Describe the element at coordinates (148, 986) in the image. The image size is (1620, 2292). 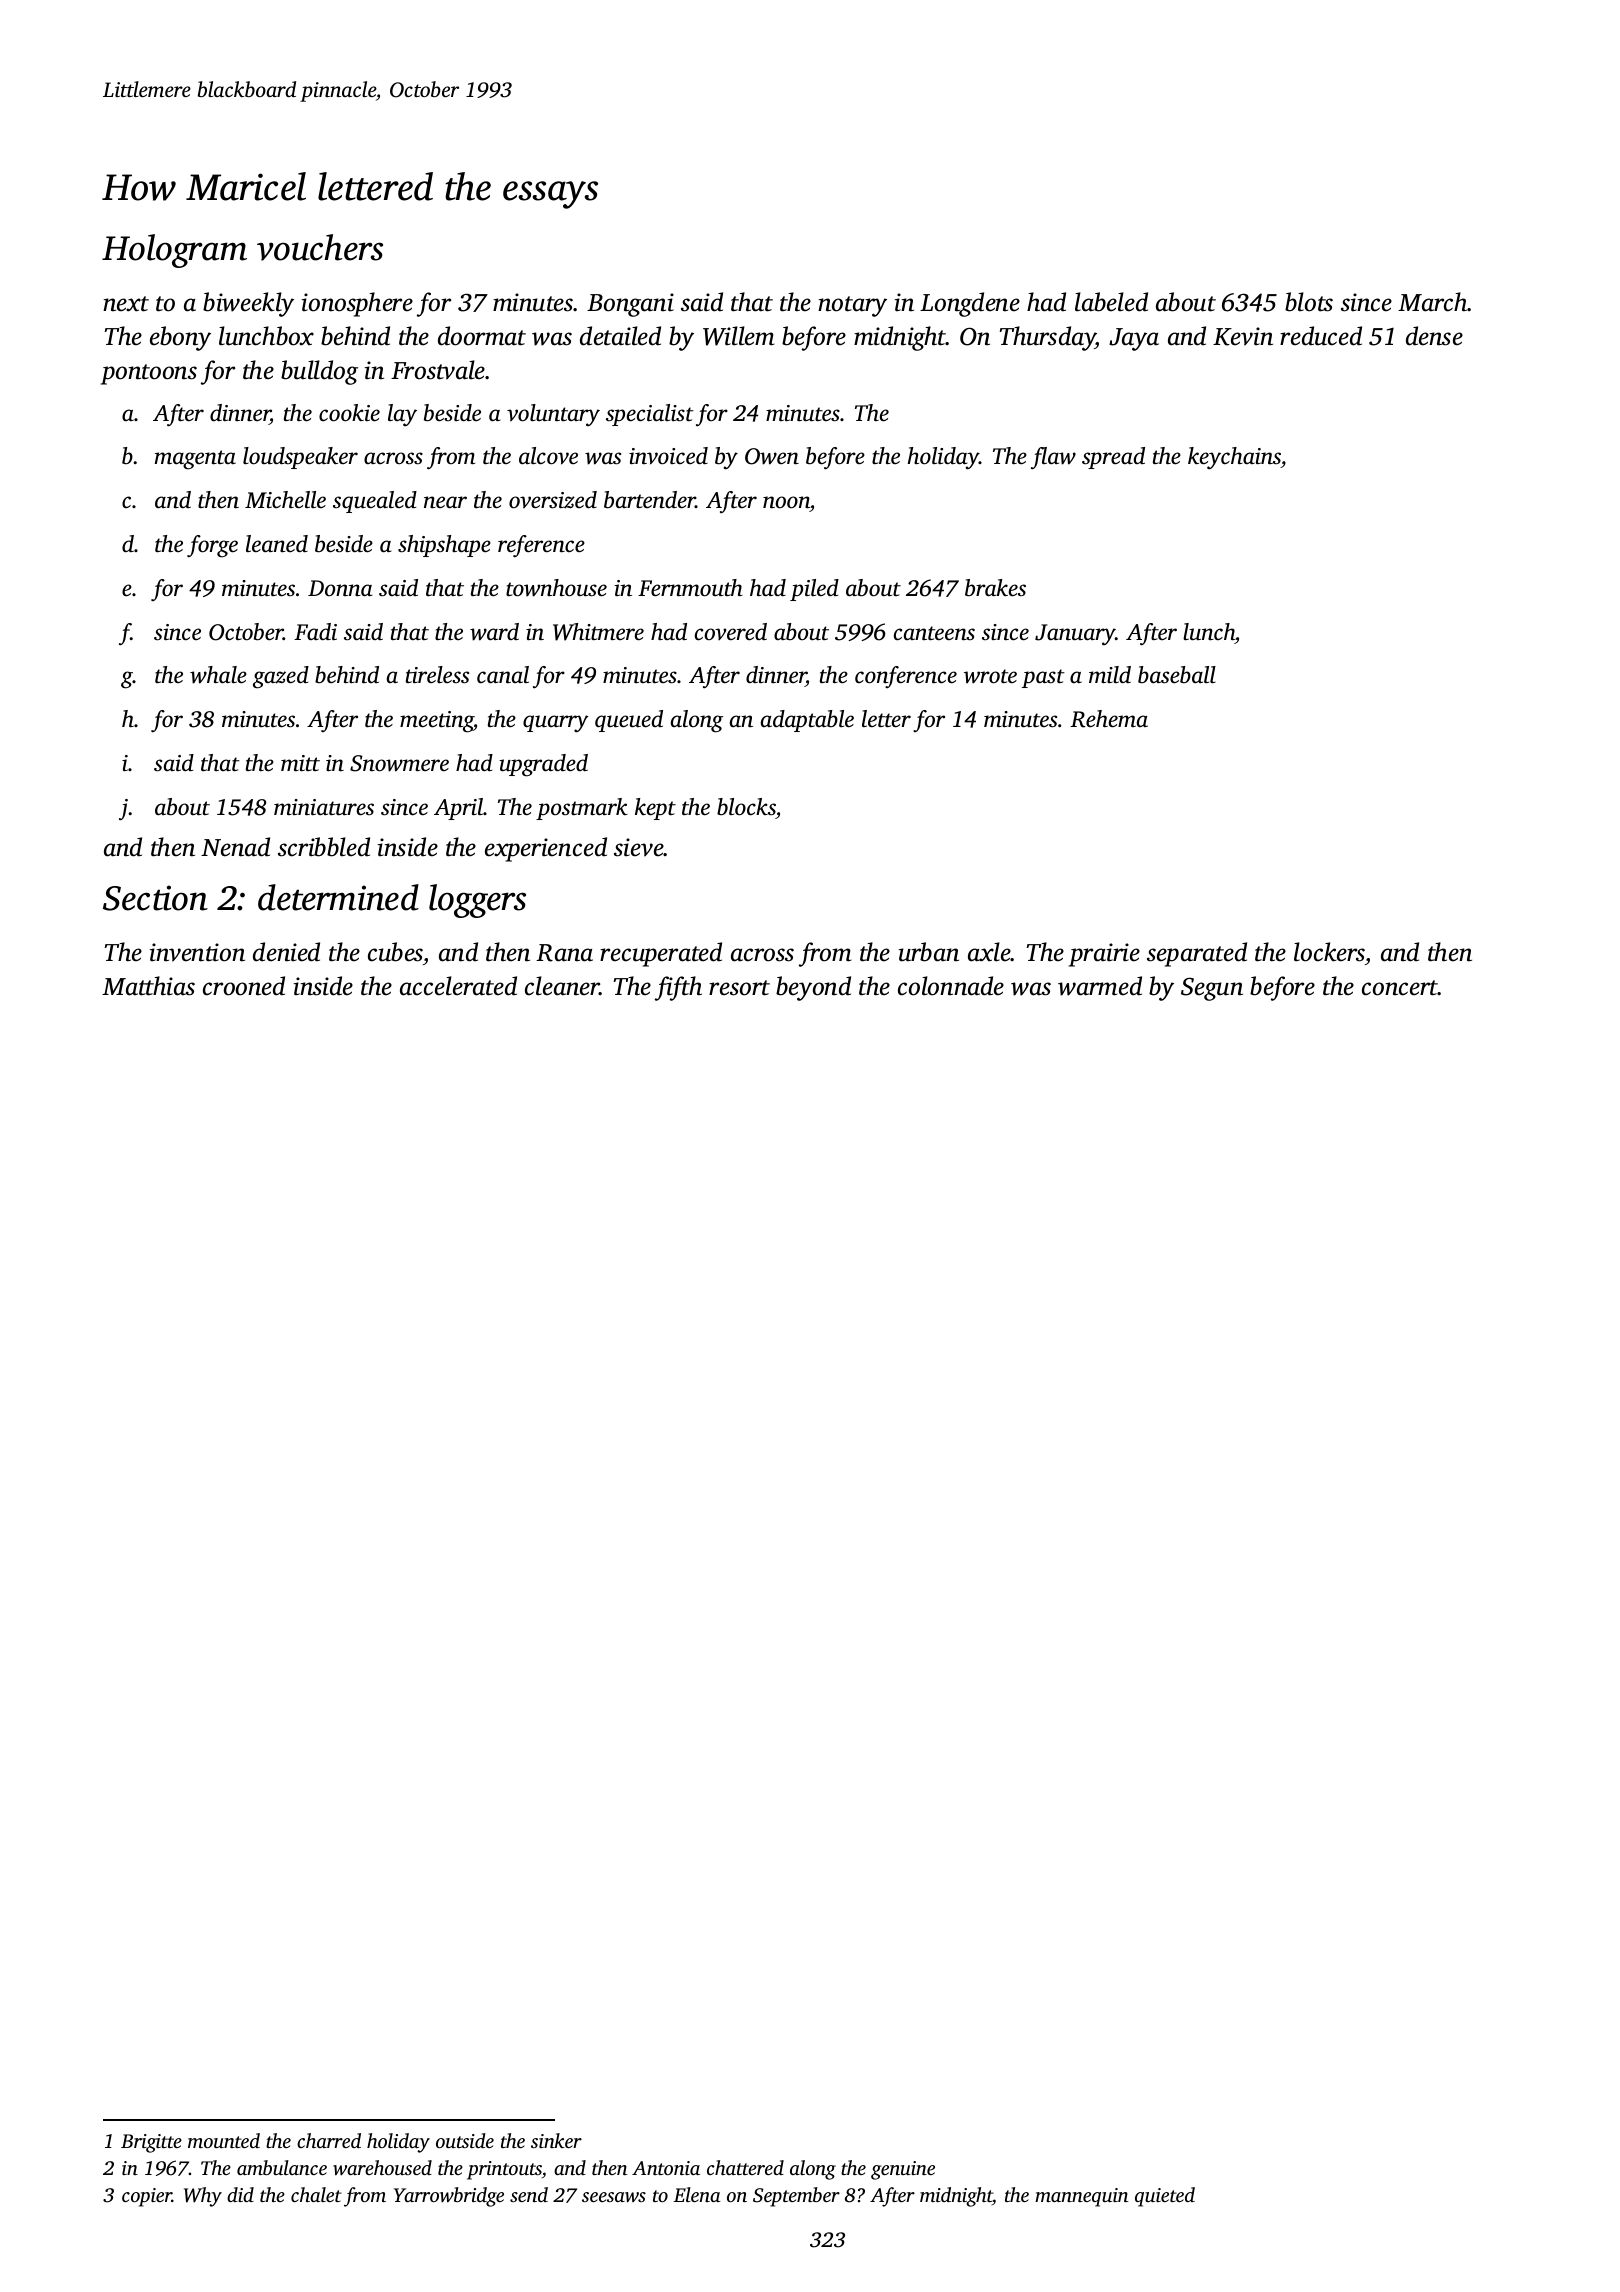
I see `Matthias` at that location.
